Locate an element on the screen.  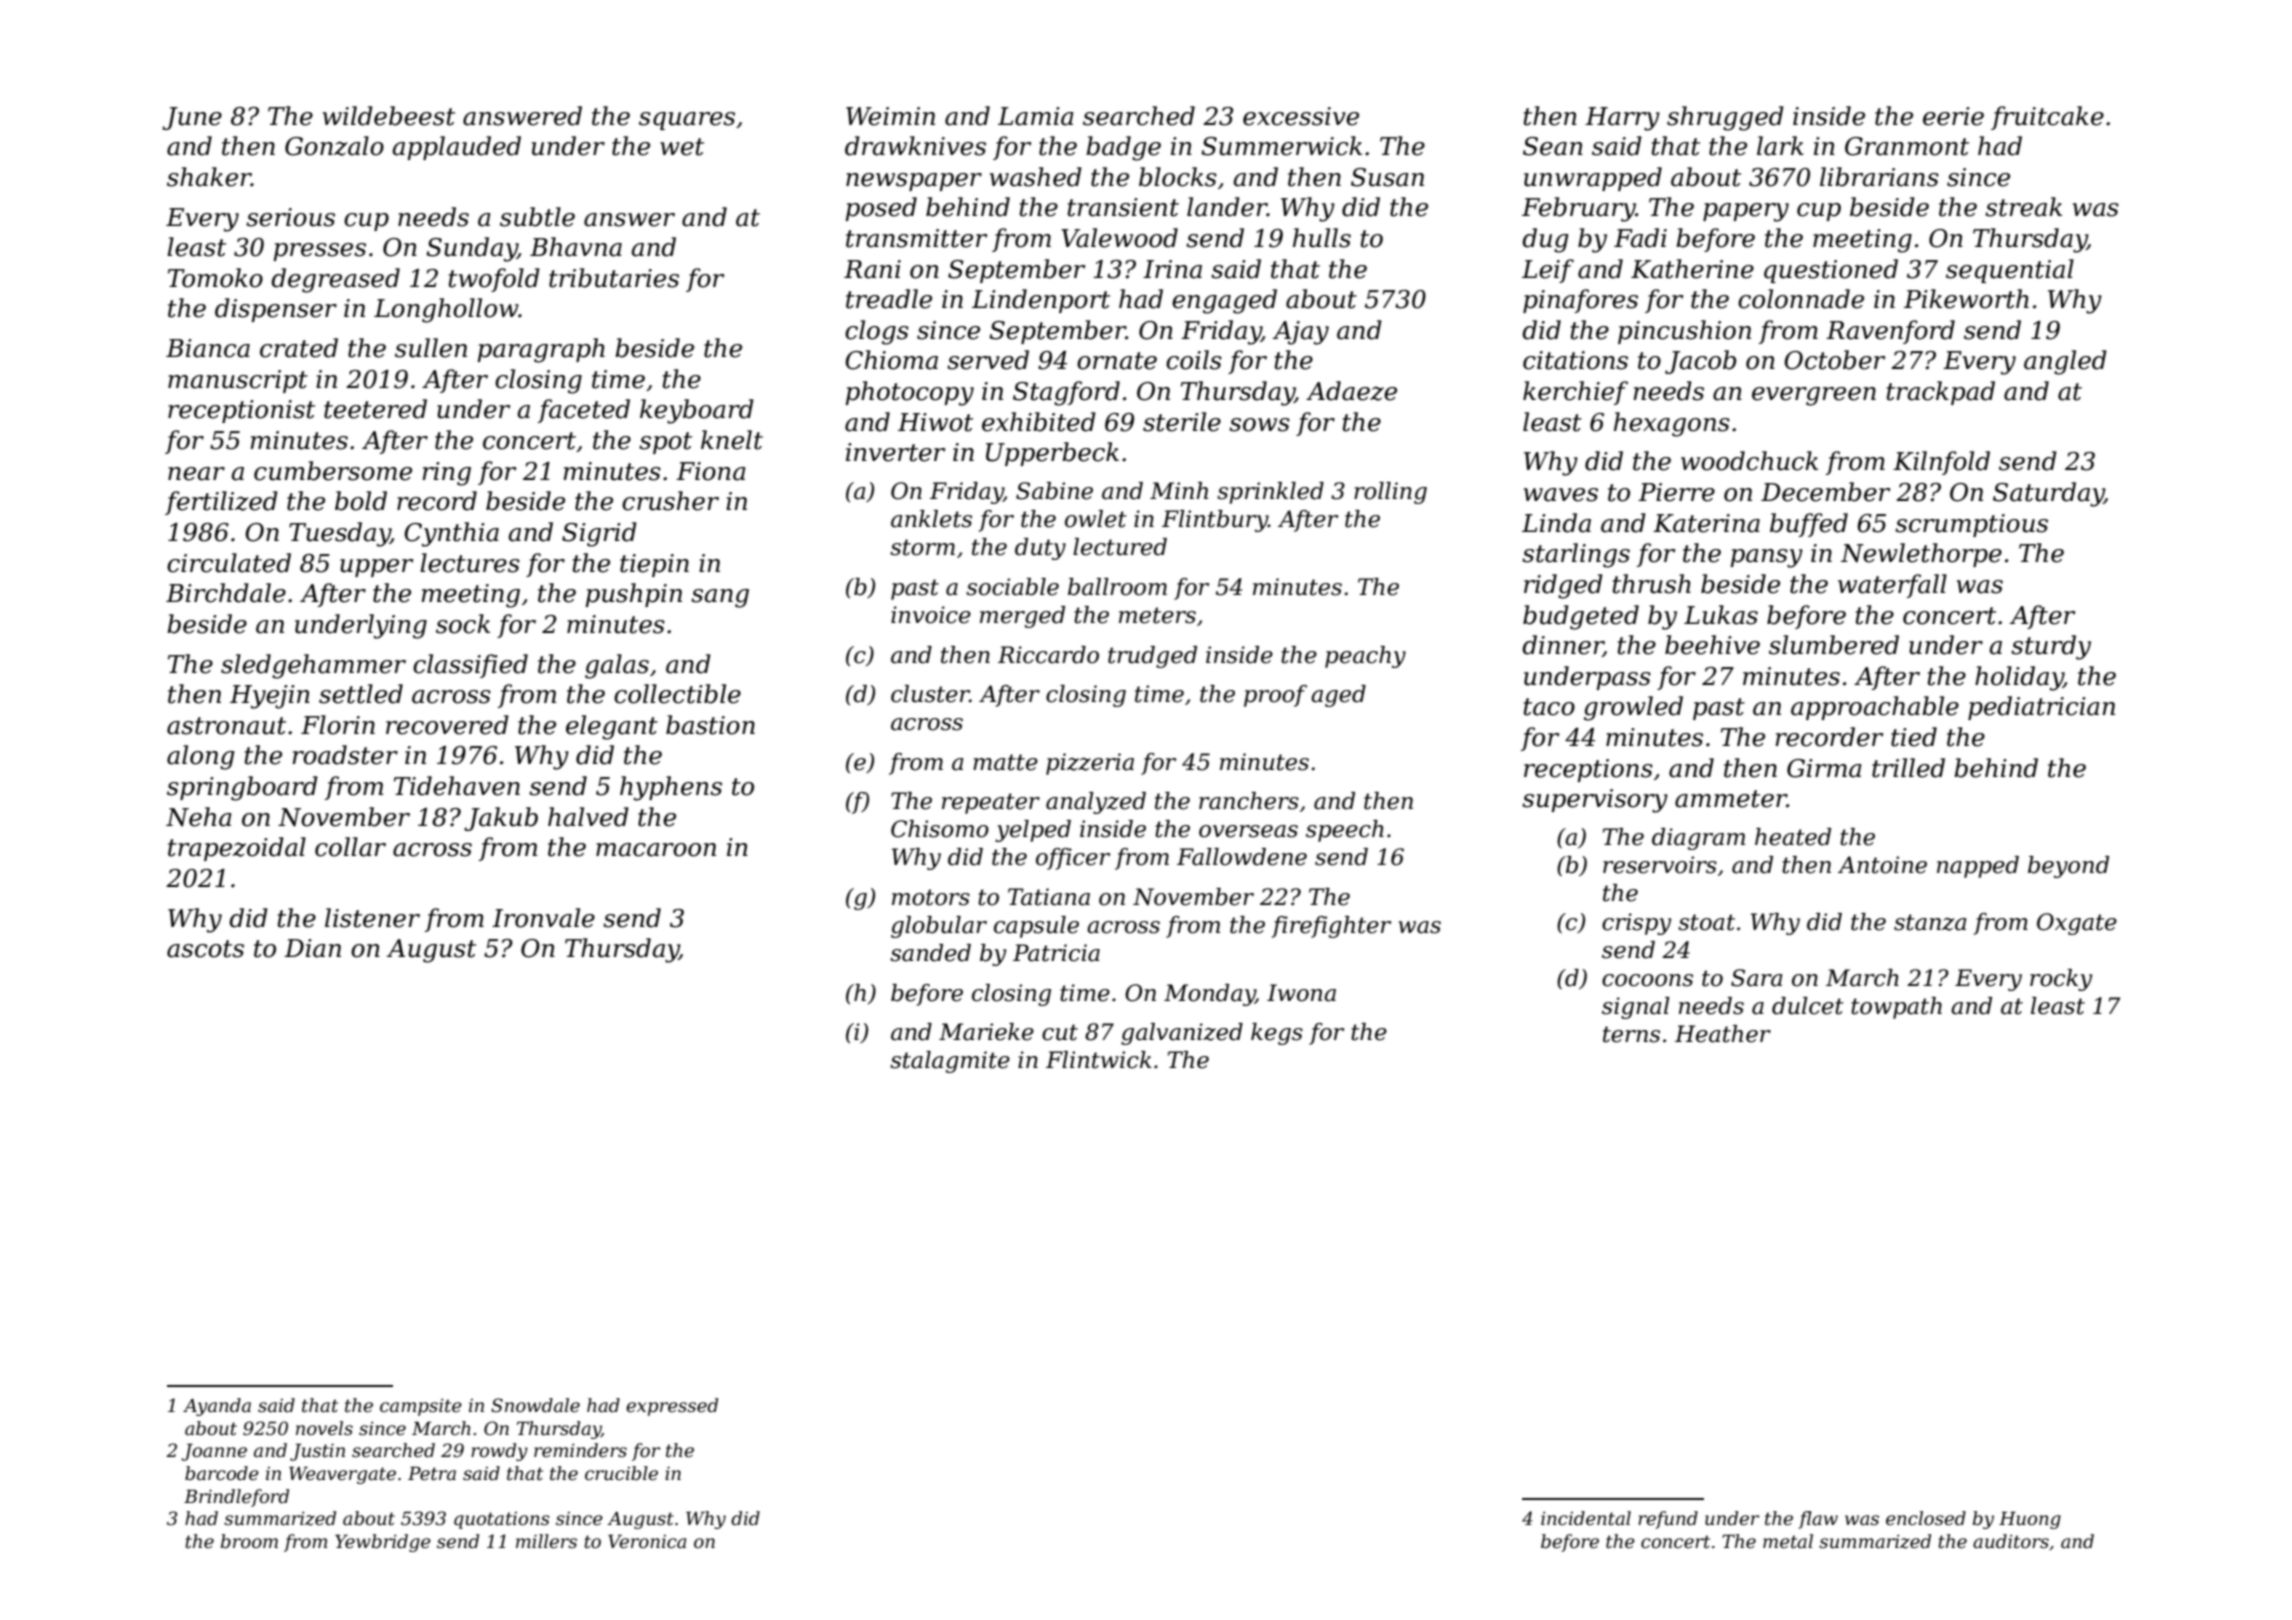
Veronica is located at coordinates (647, 1541).
